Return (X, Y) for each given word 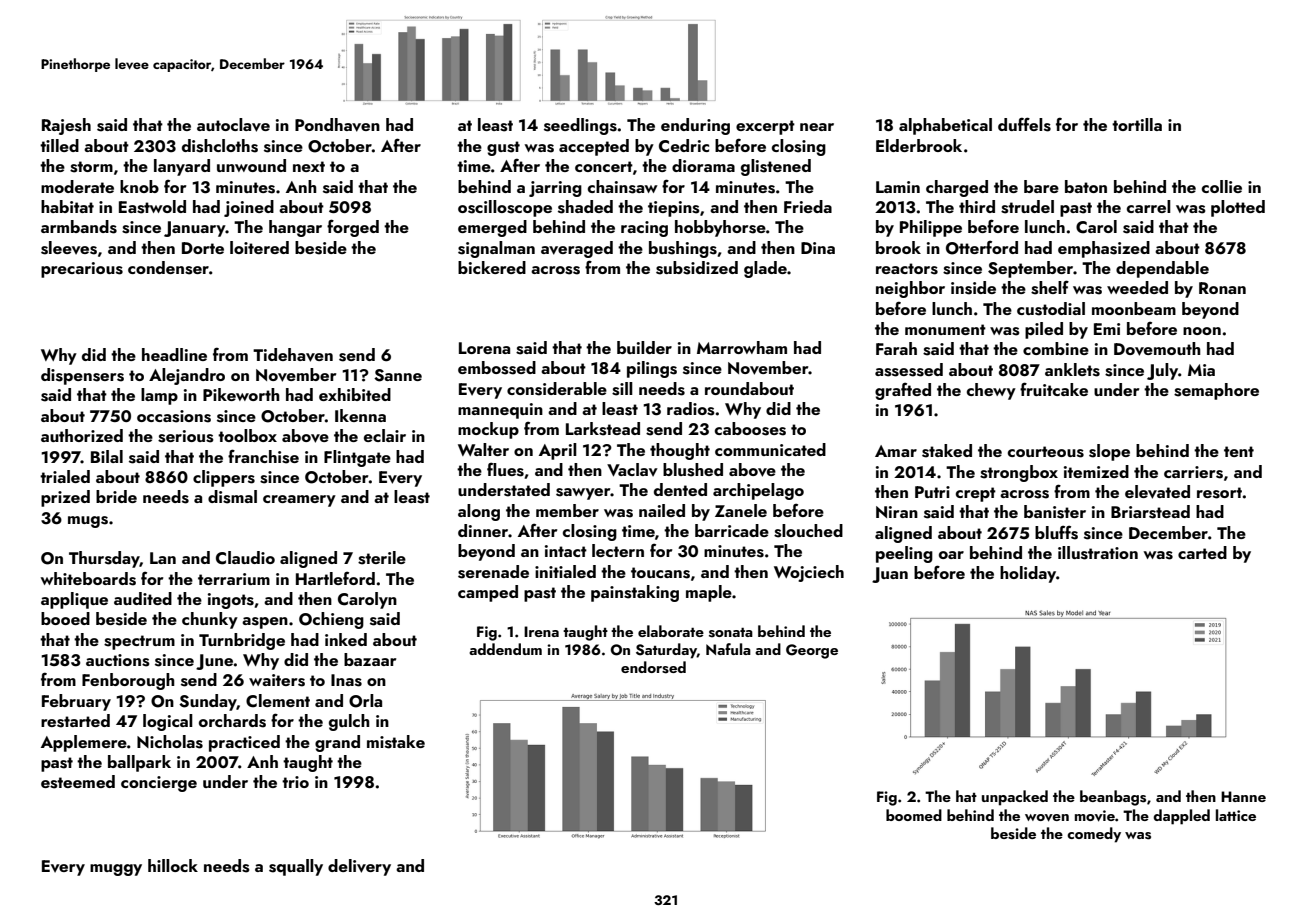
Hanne (1243, 796)
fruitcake (1054, 389)
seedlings (580, 126)
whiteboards (88, 579)
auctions (118, 660)
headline (174, 354)
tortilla (1137, 124)
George (812, 651)
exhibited (355, 394)
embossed (497, 368)
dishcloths (220, 146)
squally (296, 867)
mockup (488, 430)
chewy (991, 391)
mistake (396, 742)
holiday (1028, 574)
